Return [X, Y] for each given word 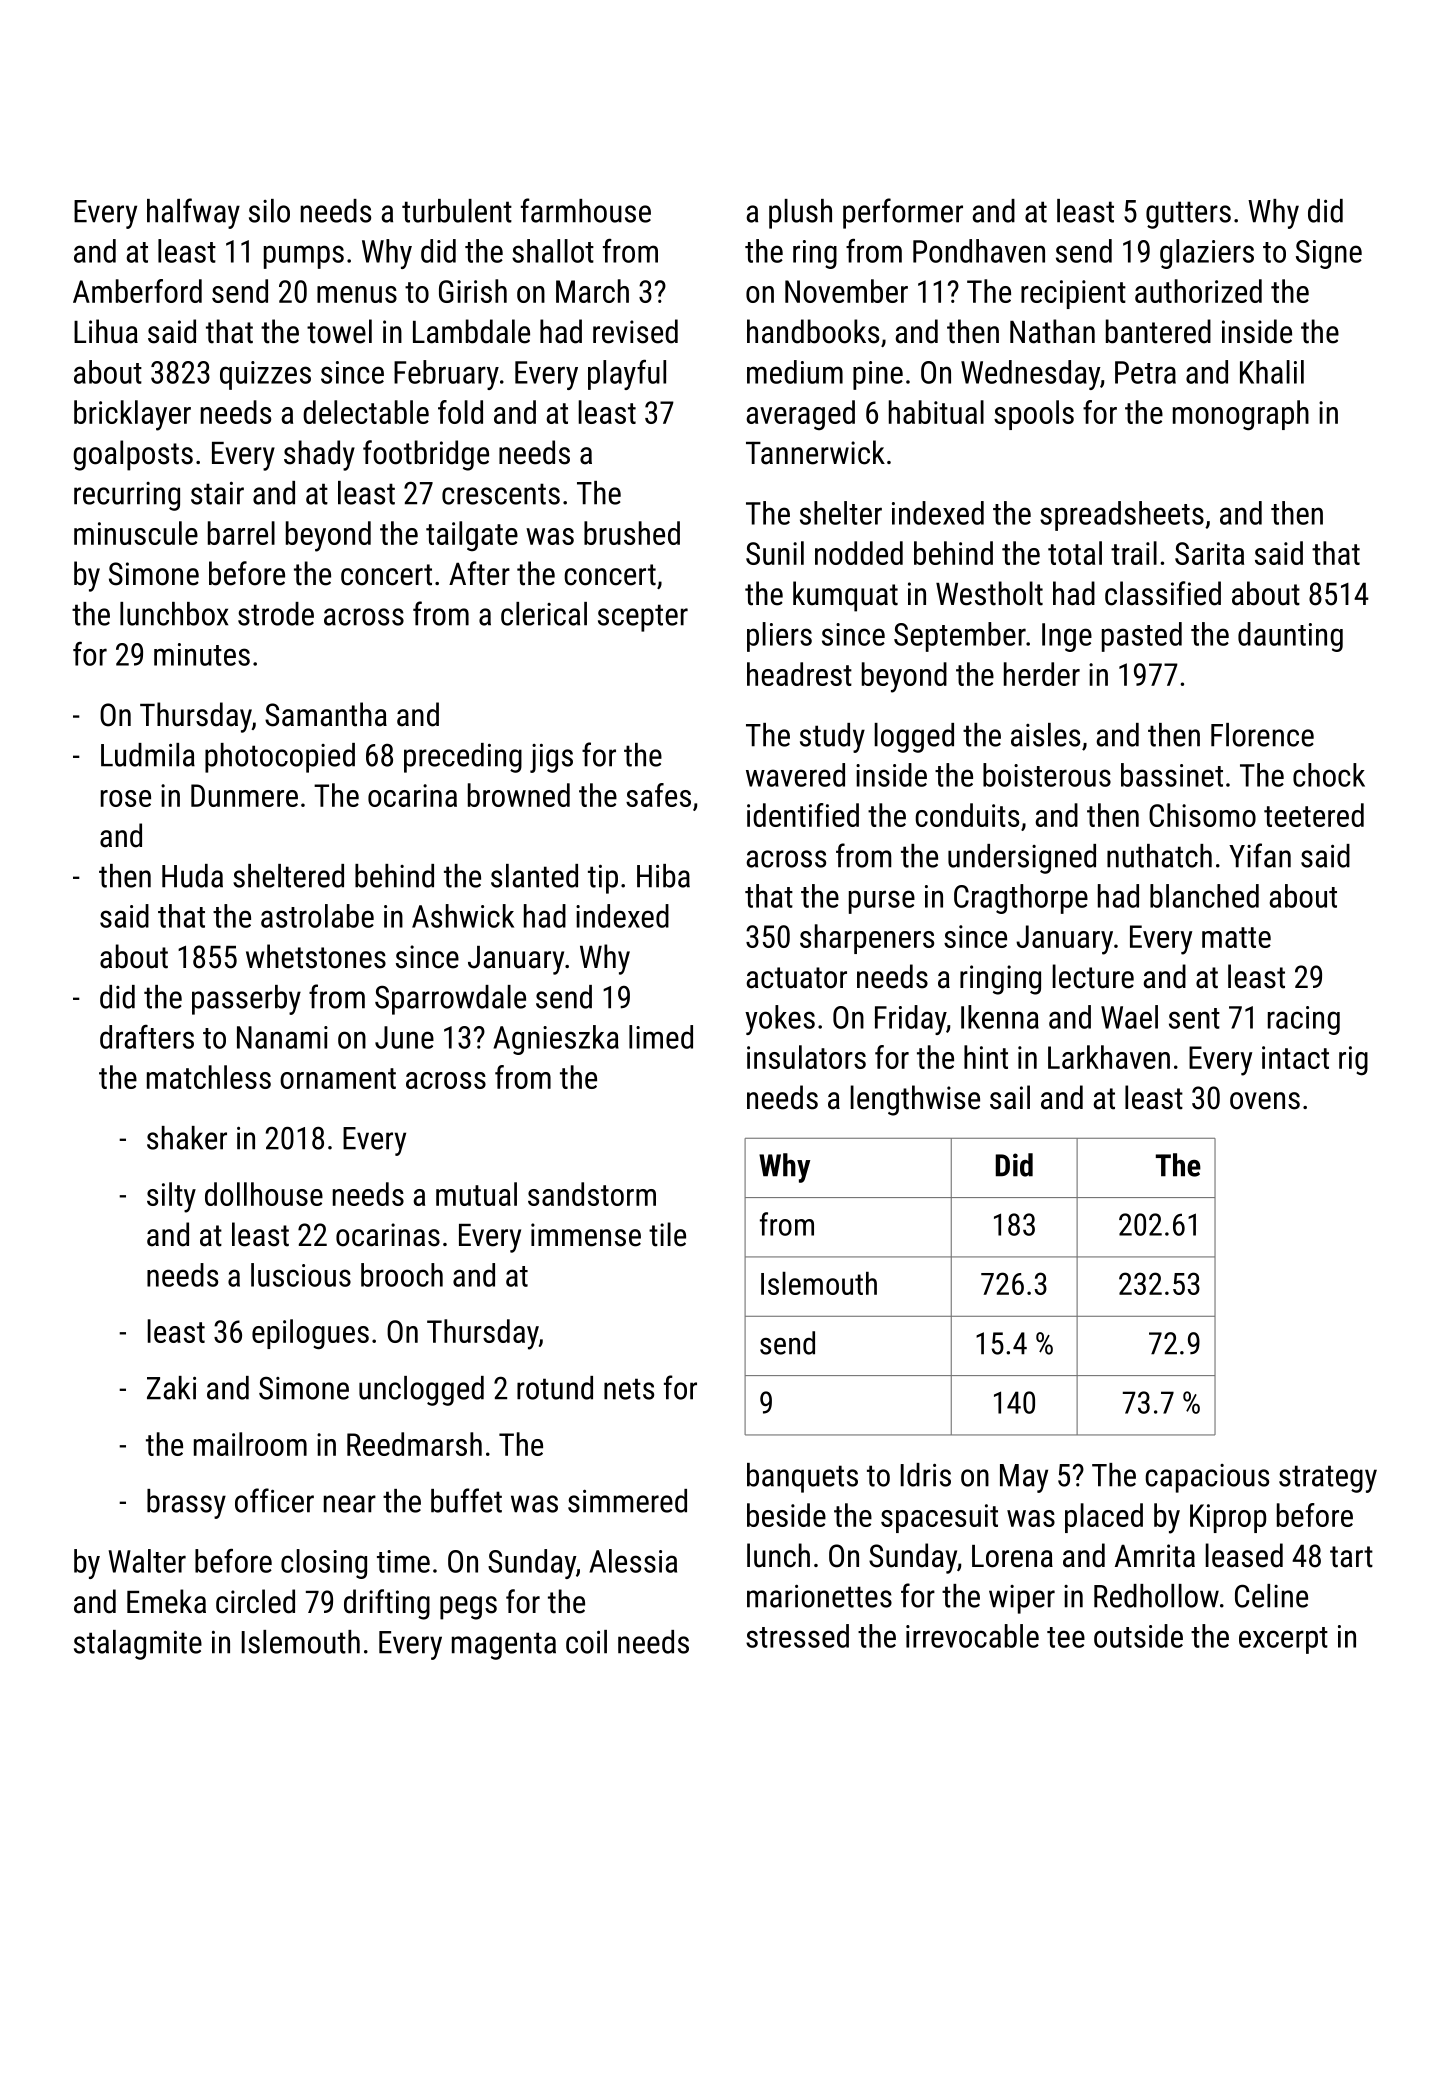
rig [1353, 1061]
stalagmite [138, 1645]
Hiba [663, 876]
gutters [1188, 215]
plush [800, 214]
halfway [193, 213]
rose [126, 798]
